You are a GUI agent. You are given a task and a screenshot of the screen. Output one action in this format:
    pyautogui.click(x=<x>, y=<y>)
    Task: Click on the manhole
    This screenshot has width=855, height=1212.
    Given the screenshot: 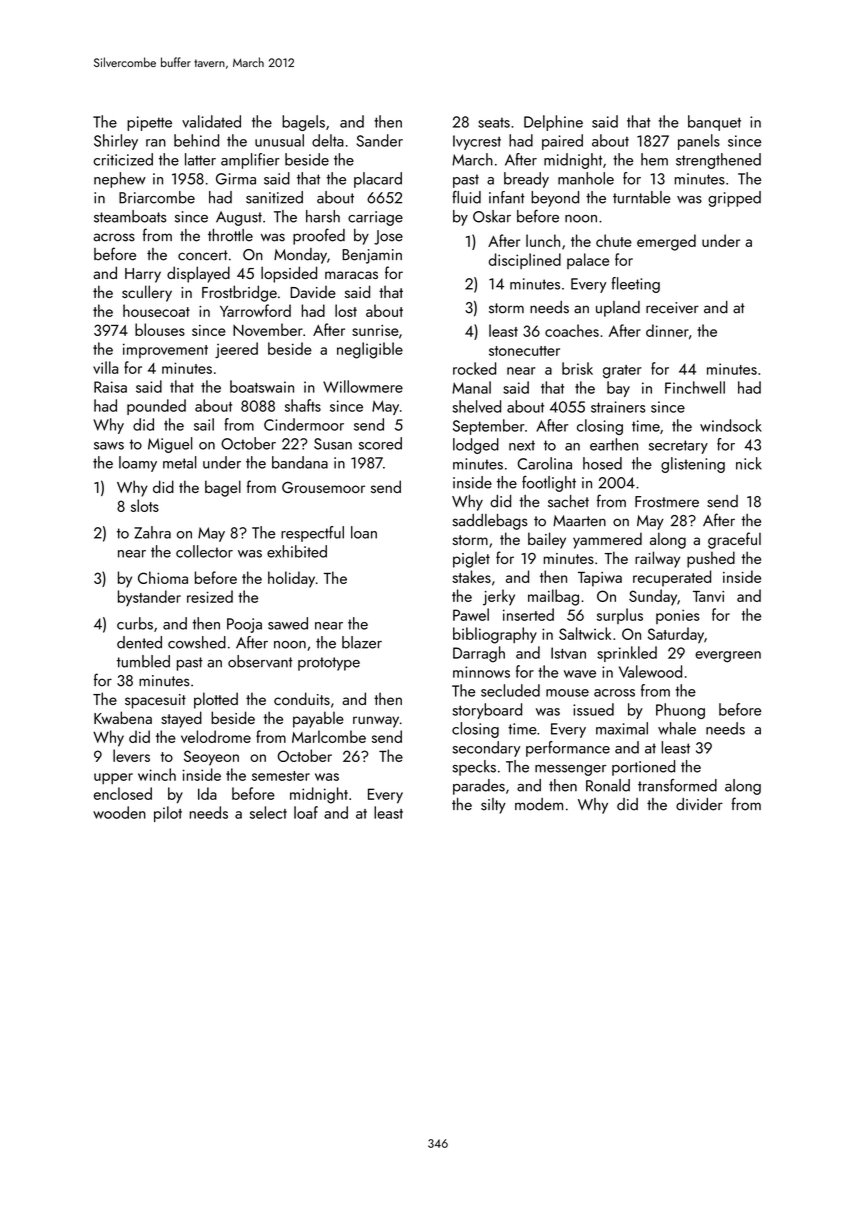 What is the action you would take?
    pyautogui.click(x=586, y=178)
